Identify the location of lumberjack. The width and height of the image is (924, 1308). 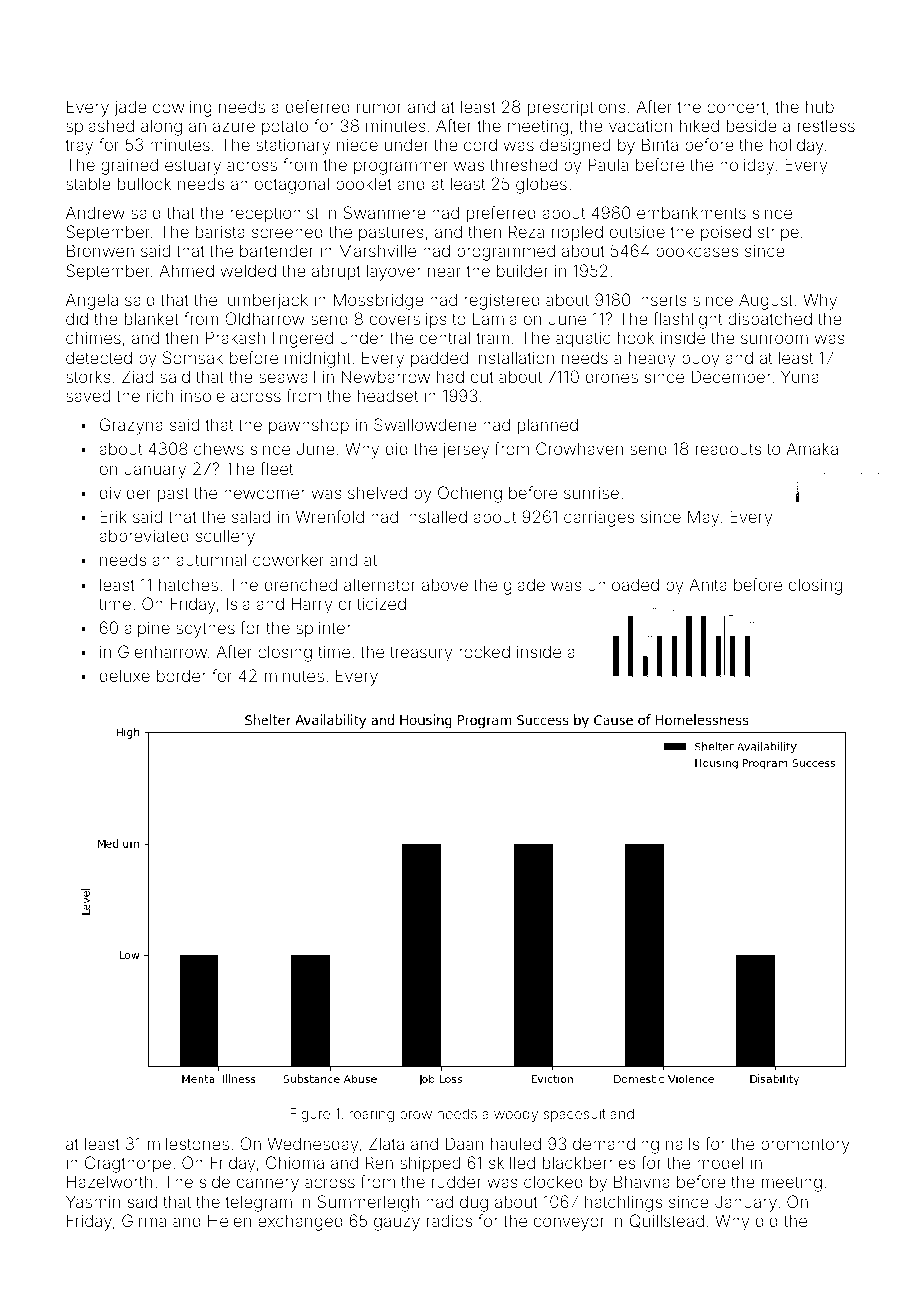
(266, 301).
